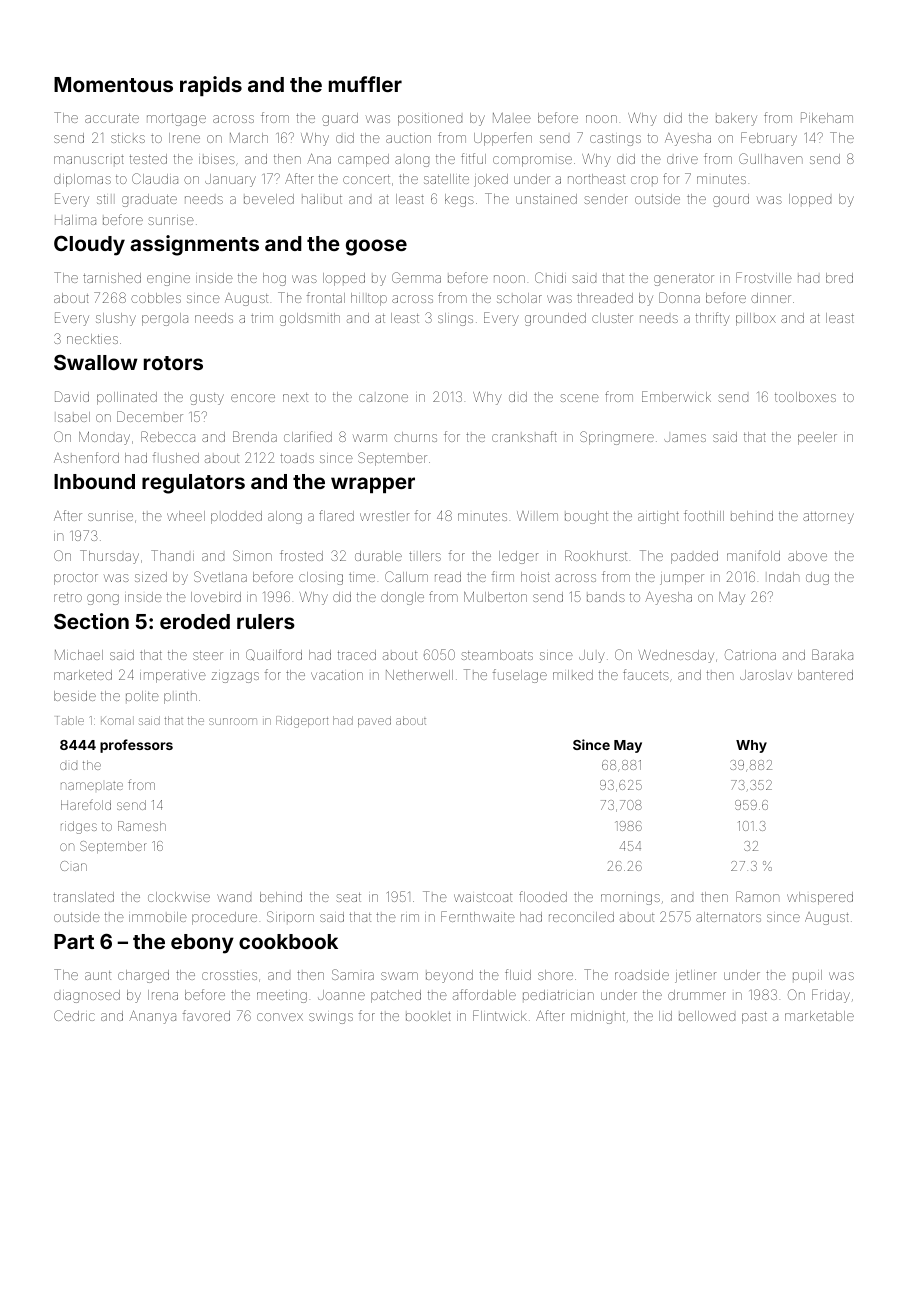 The height and width of the screenshot is (1316, 908). I want to click on graduate, so click(149, 200).
